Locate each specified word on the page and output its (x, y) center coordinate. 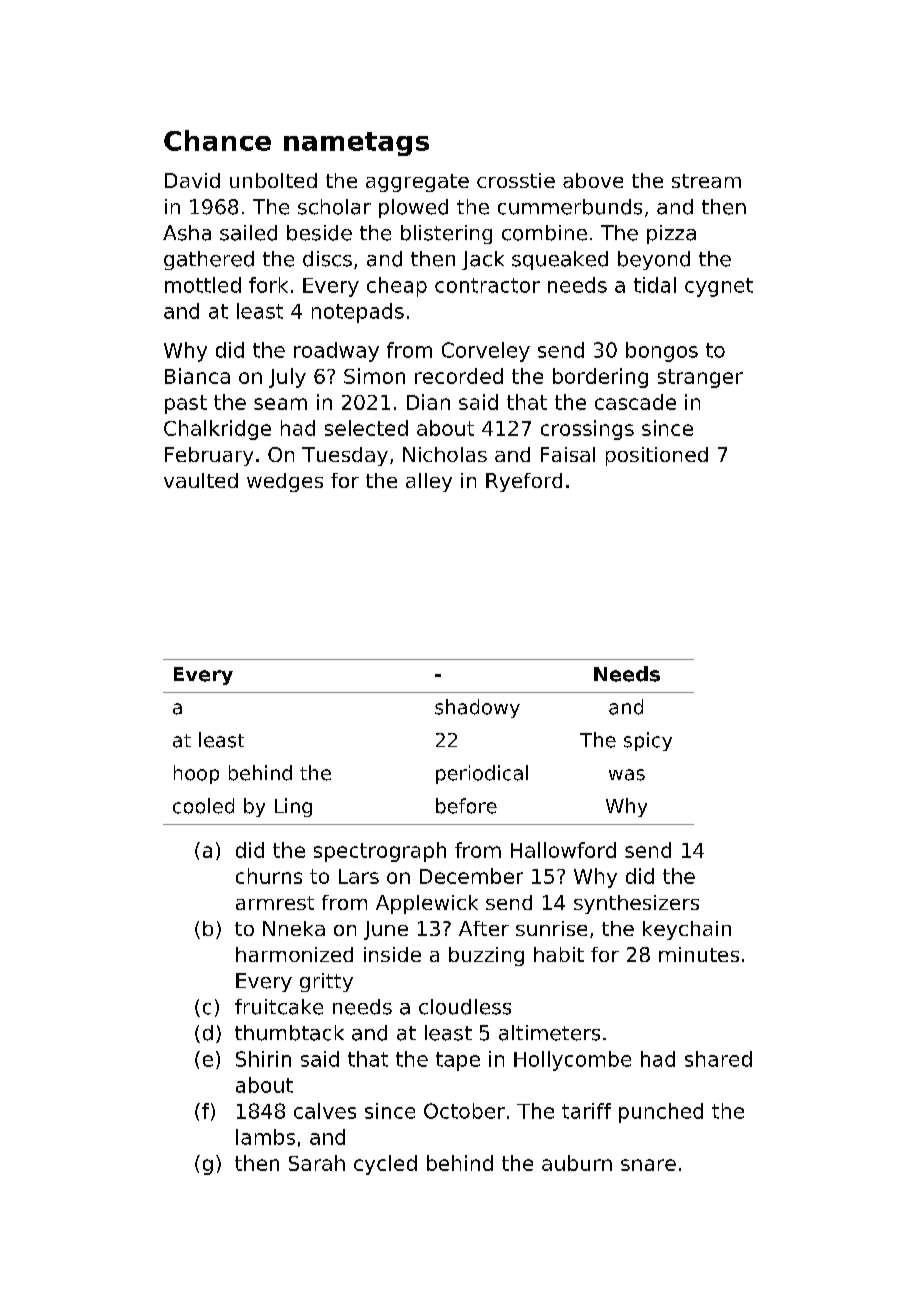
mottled (203, 285)
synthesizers (636, 904)
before (466, 806)
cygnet (719, 287)
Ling (293, 807)
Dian (428, 402)
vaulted (201, 480)
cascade (635, 402)
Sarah (317, 1163)
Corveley (486, 352)
